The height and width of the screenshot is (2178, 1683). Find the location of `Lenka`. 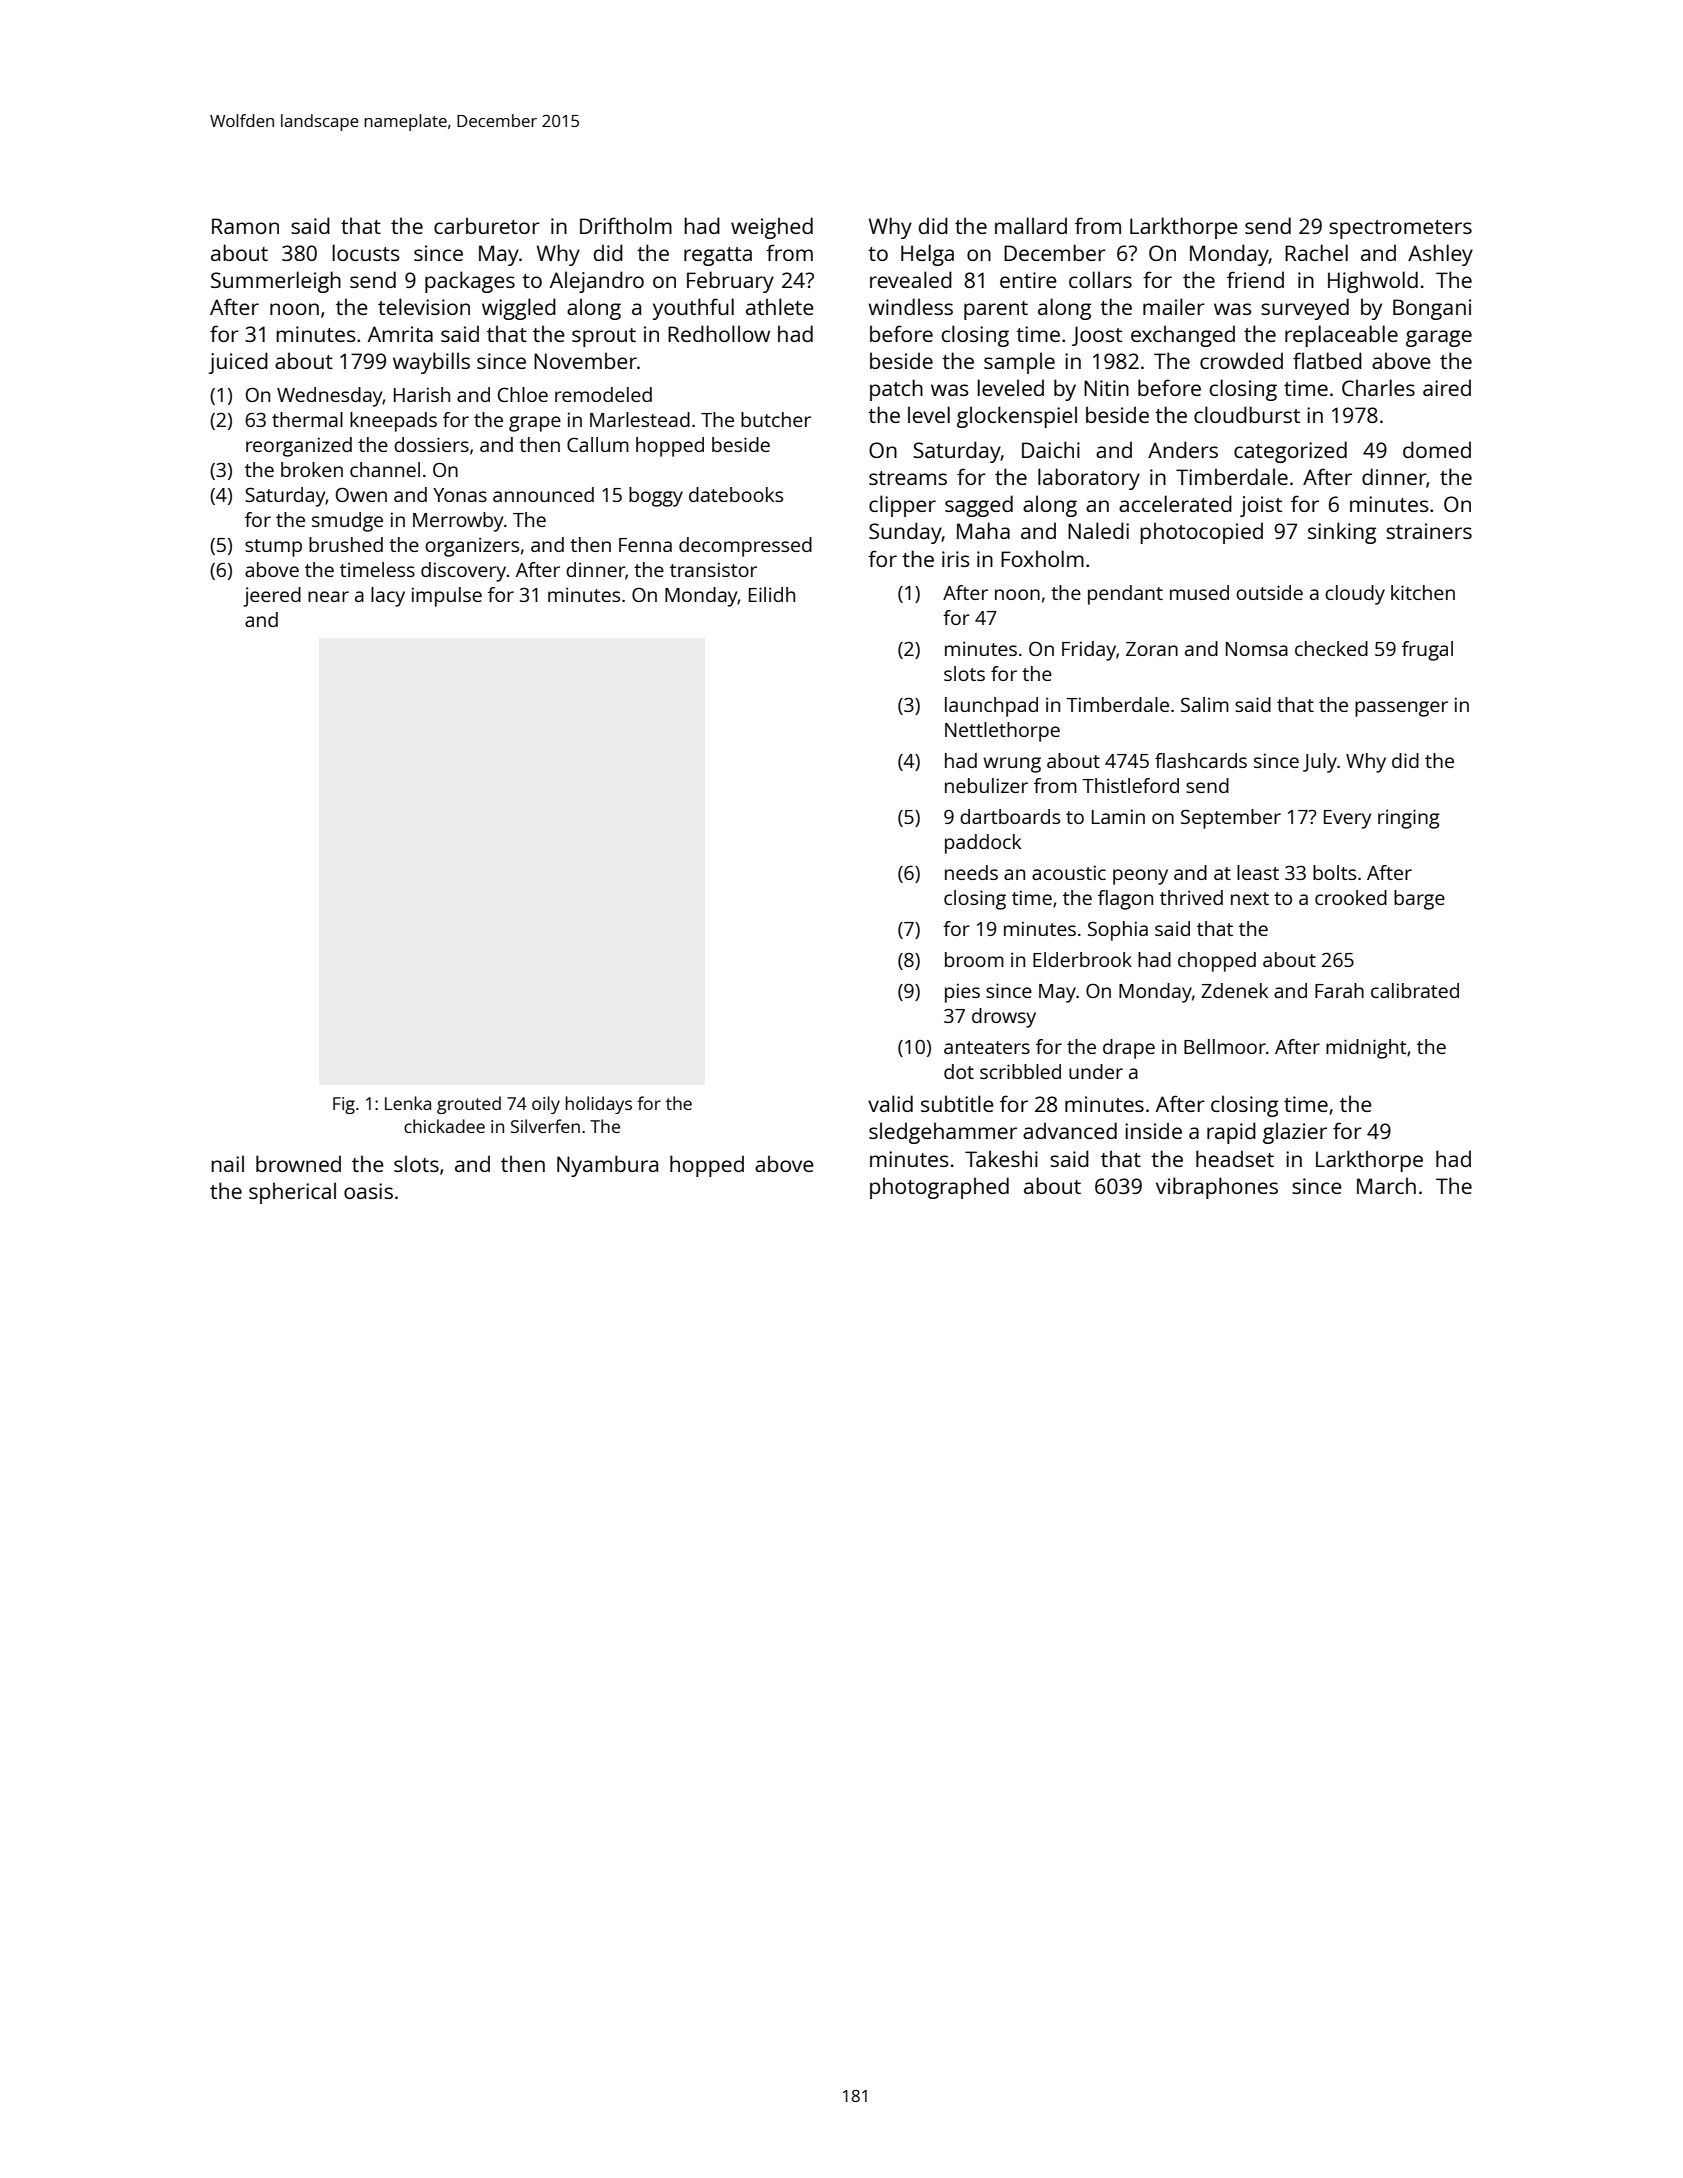

Lenka is located at coordinates (408, 1103).
